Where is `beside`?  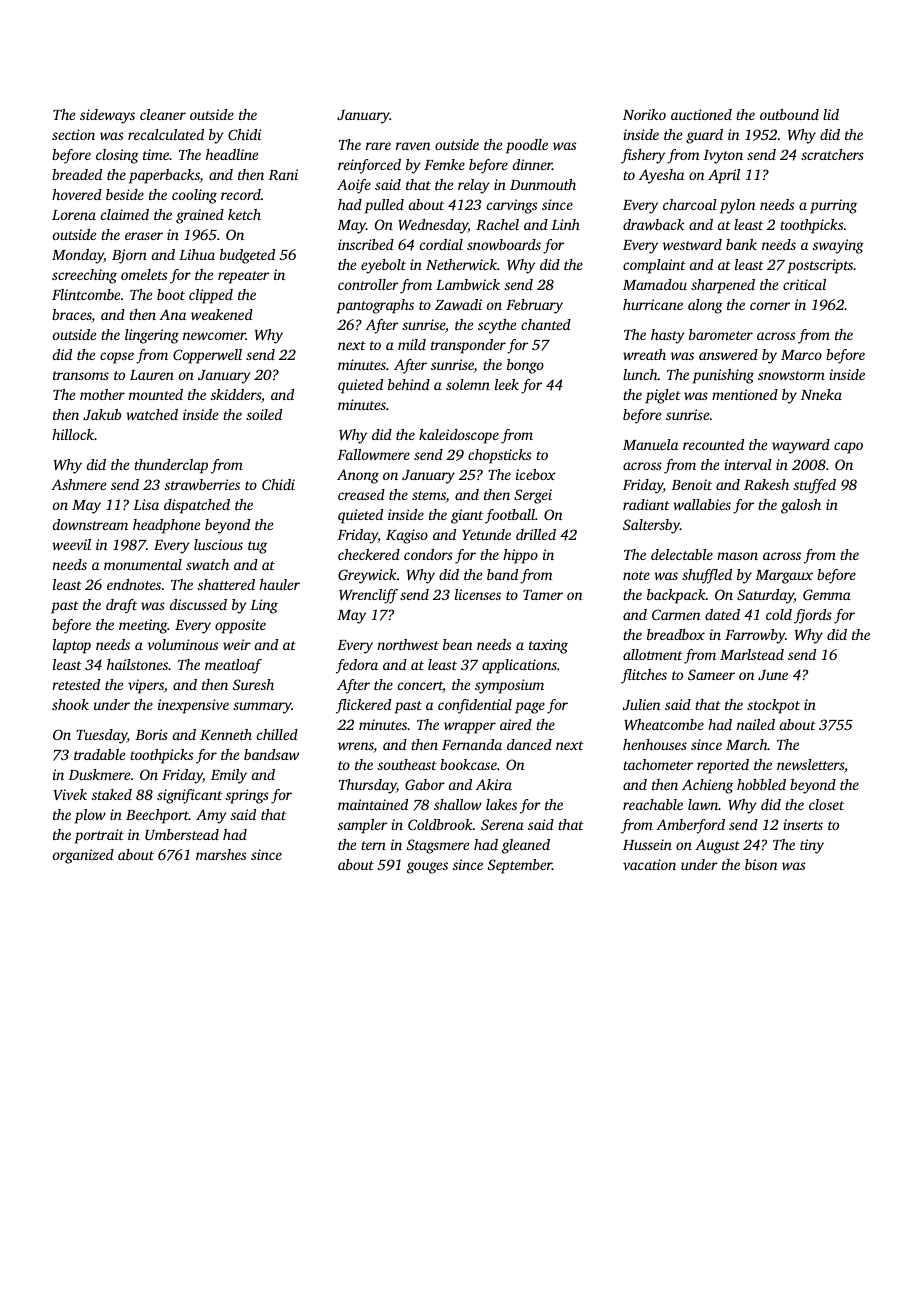 beside is located at coordinates (125, 194).
